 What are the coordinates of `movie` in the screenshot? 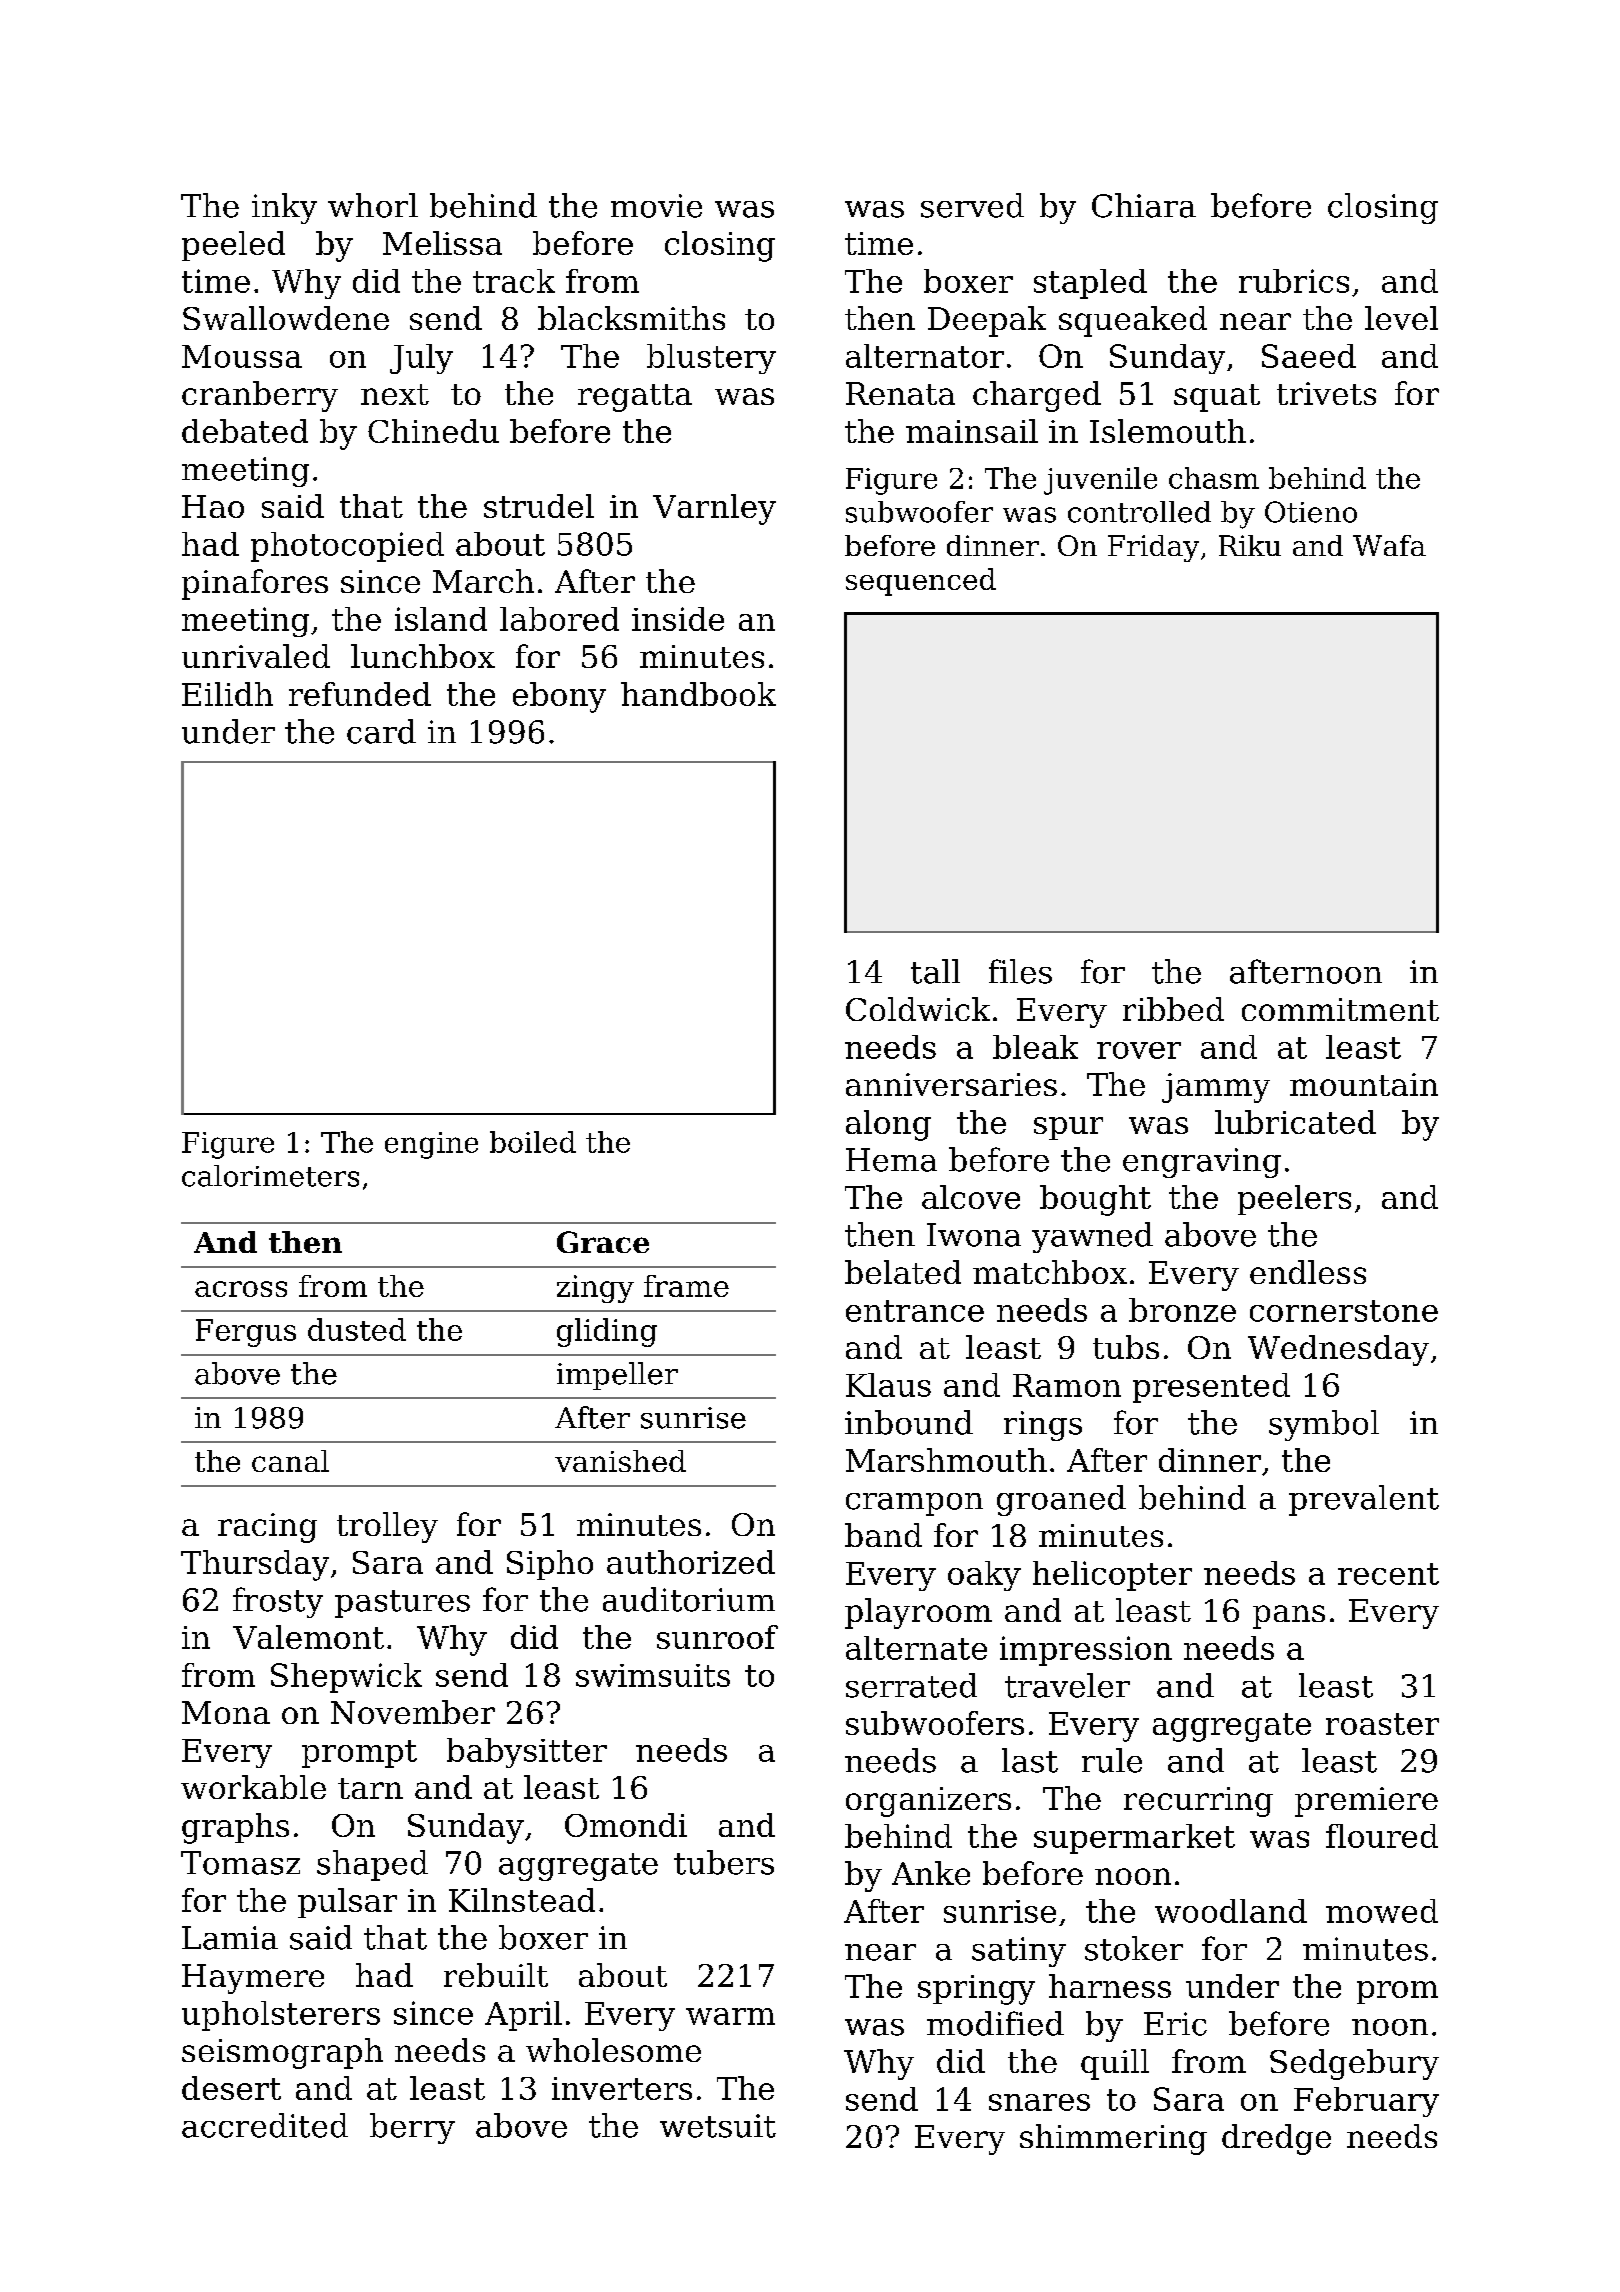 It's located at (656, 206).
